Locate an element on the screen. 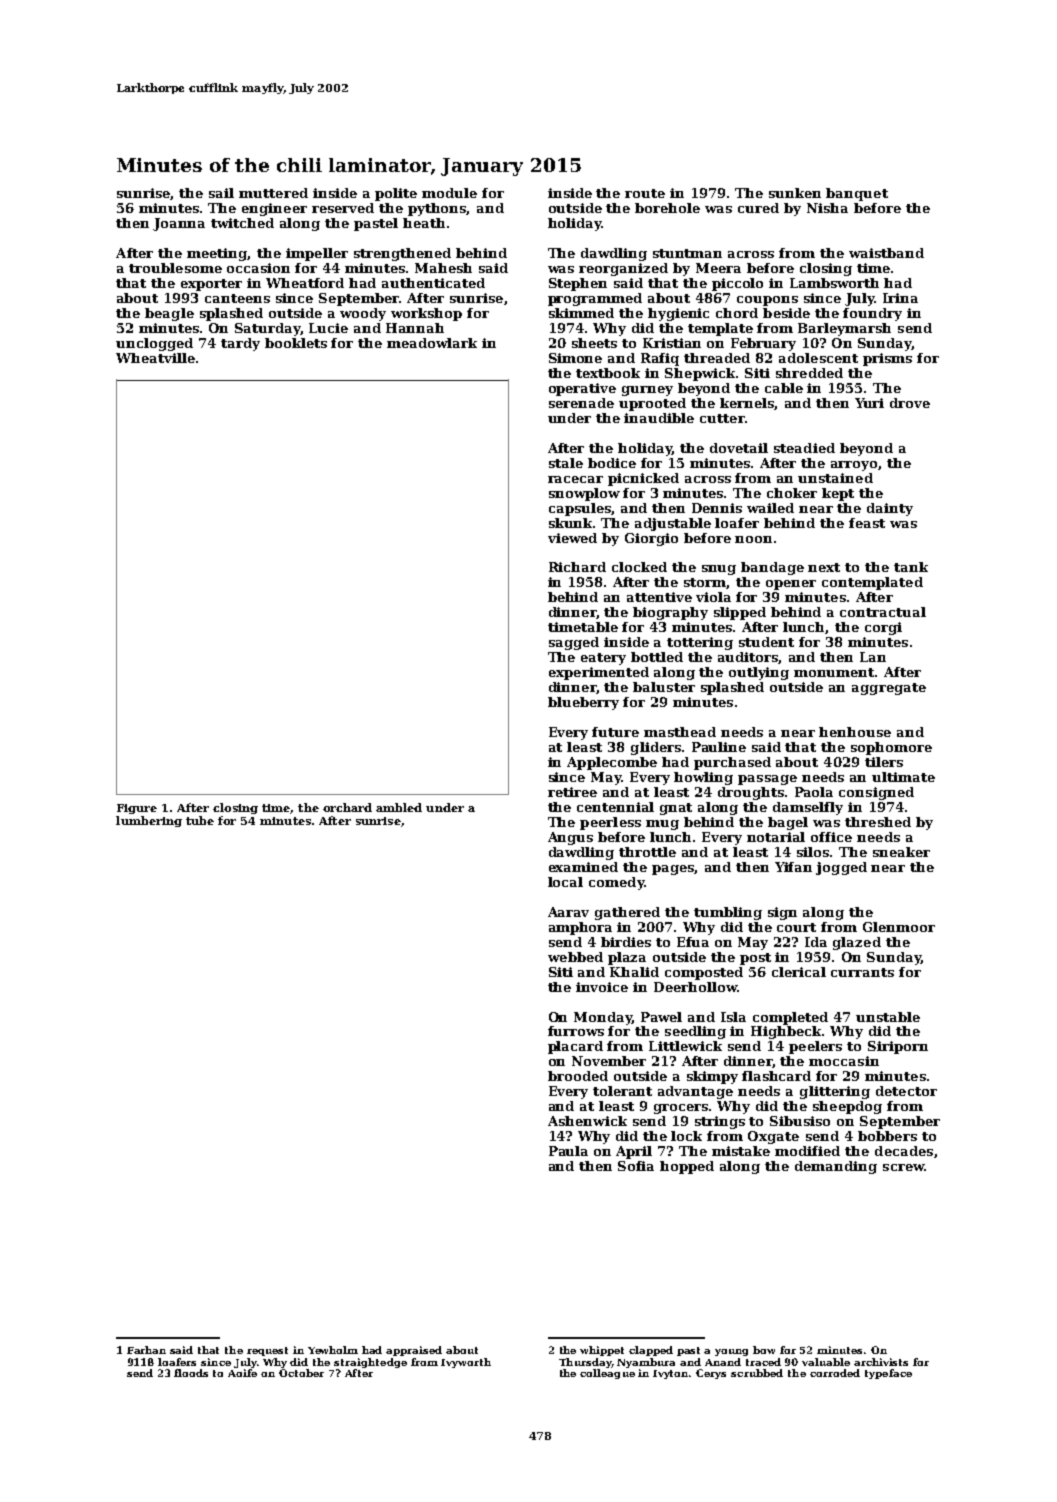 Image resolution: width=1057 pixels, height=1502 pixels. sagged is located at coordinates (574, 643).
